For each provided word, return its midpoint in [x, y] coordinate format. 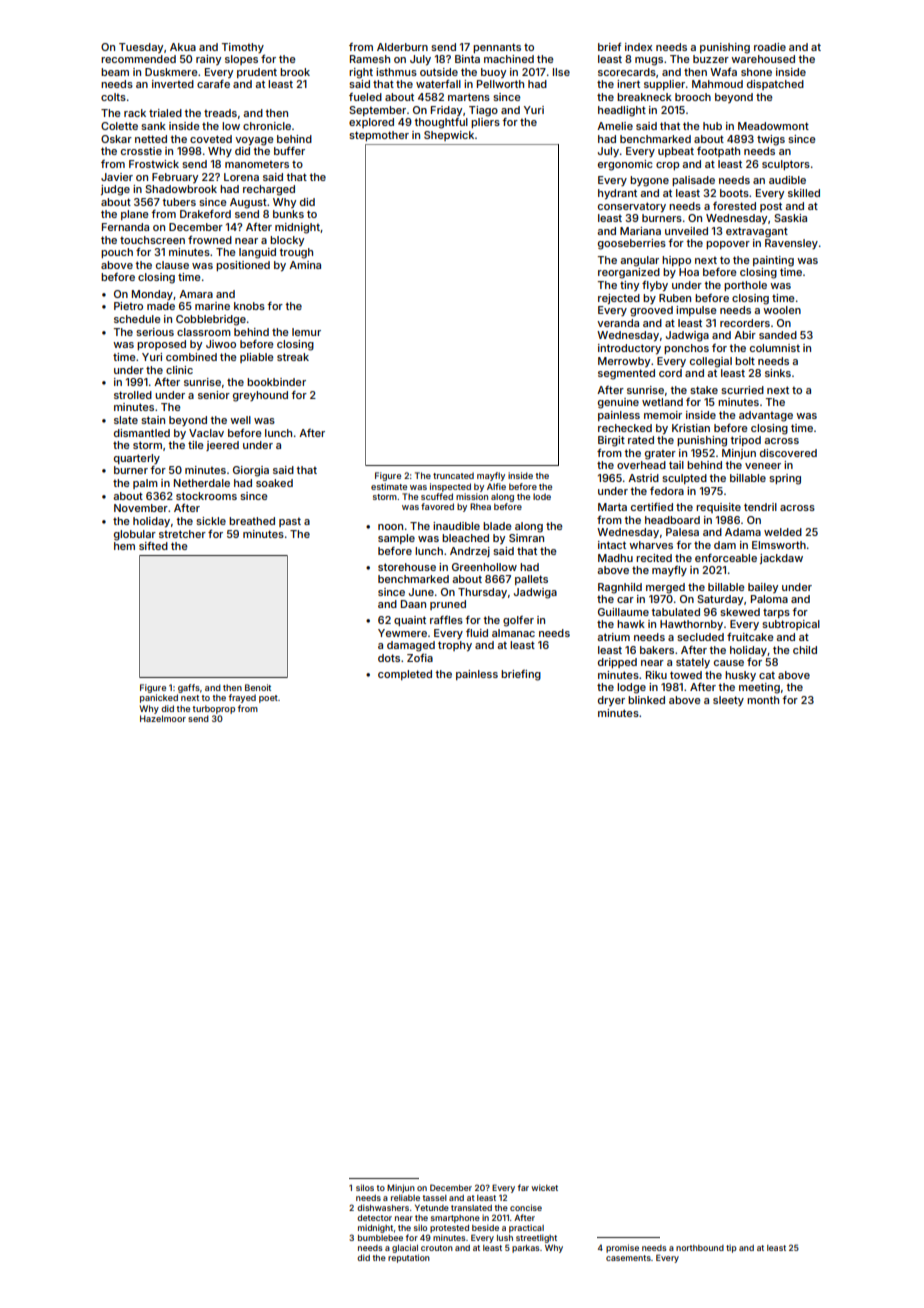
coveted [211, 139]
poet [268, 699]
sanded [778, 335]
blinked [646, 700]
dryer [611, 701]
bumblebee [380, 1238]
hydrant [617, 194]
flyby [655, 286]
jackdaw [781, 559]
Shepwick [449, 136]
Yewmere [402, 633]
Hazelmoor [163, 718]
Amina [305, 265]
